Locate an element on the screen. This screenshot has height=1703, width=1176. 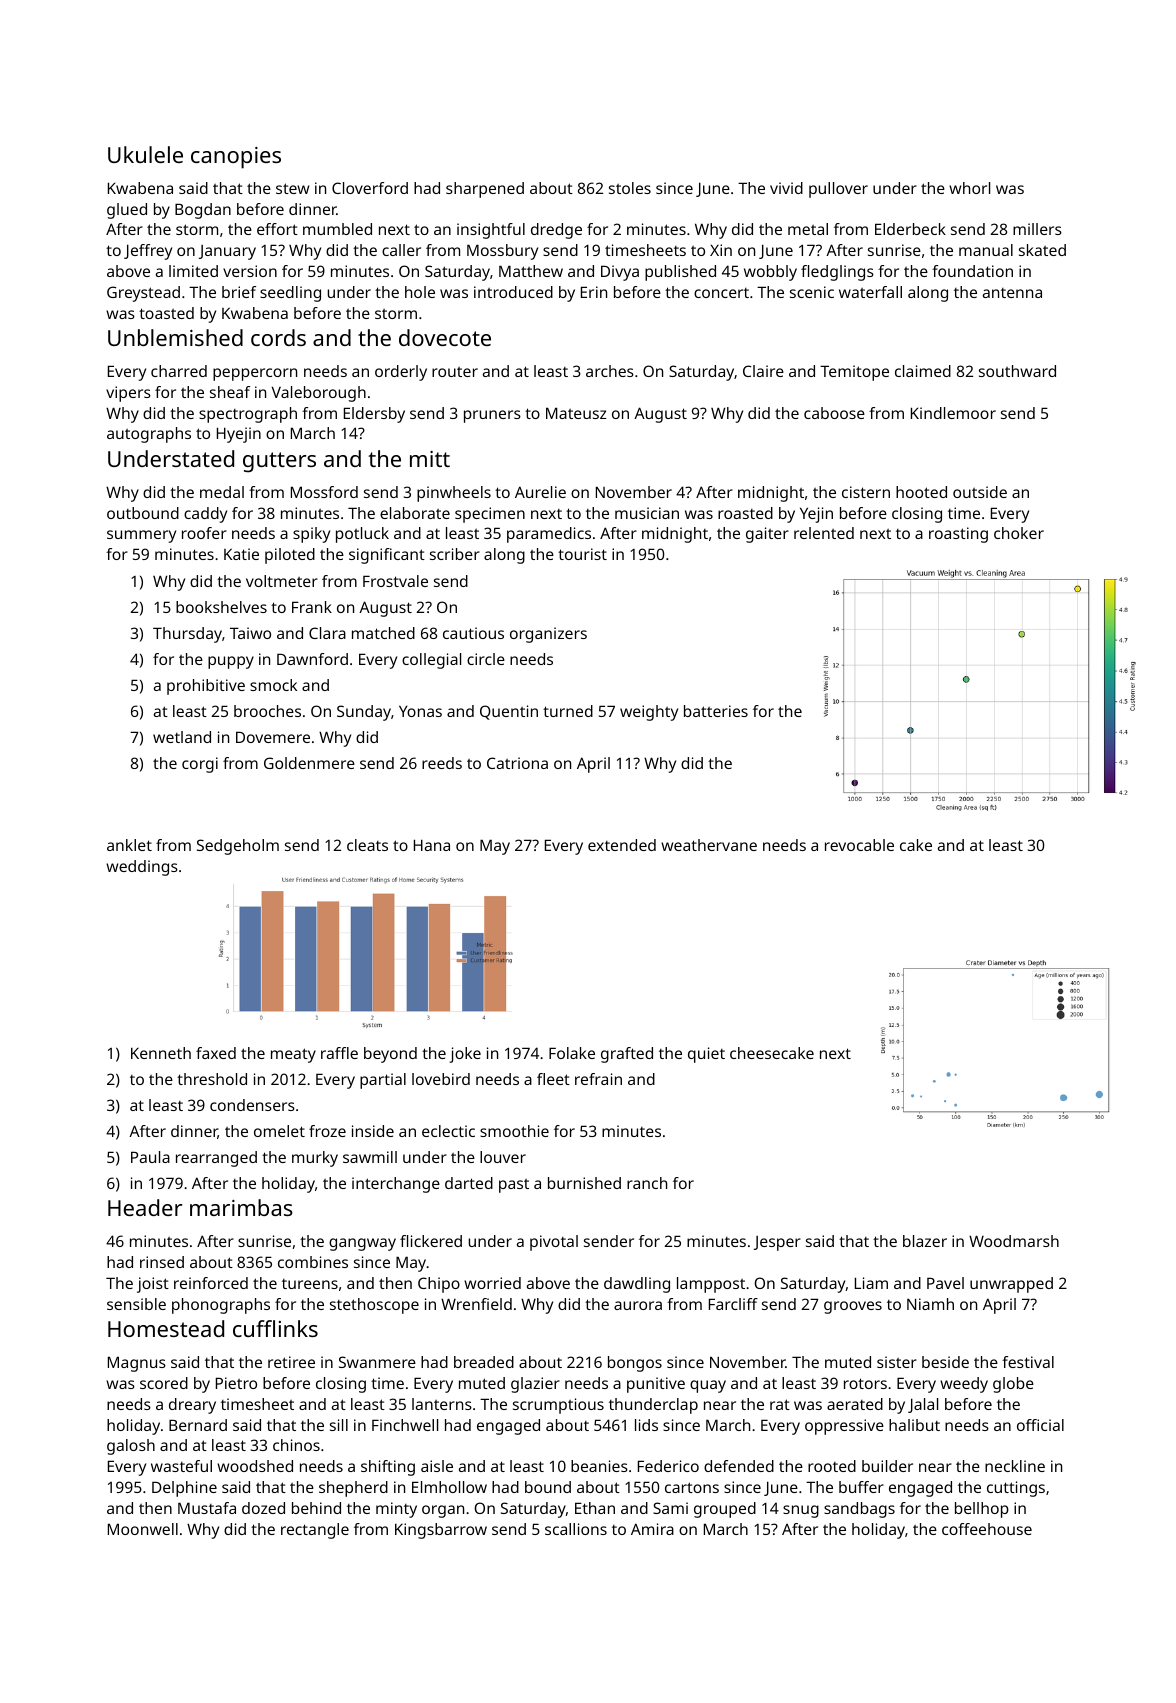
Moonwell is located at coordinates (143, 1529).
